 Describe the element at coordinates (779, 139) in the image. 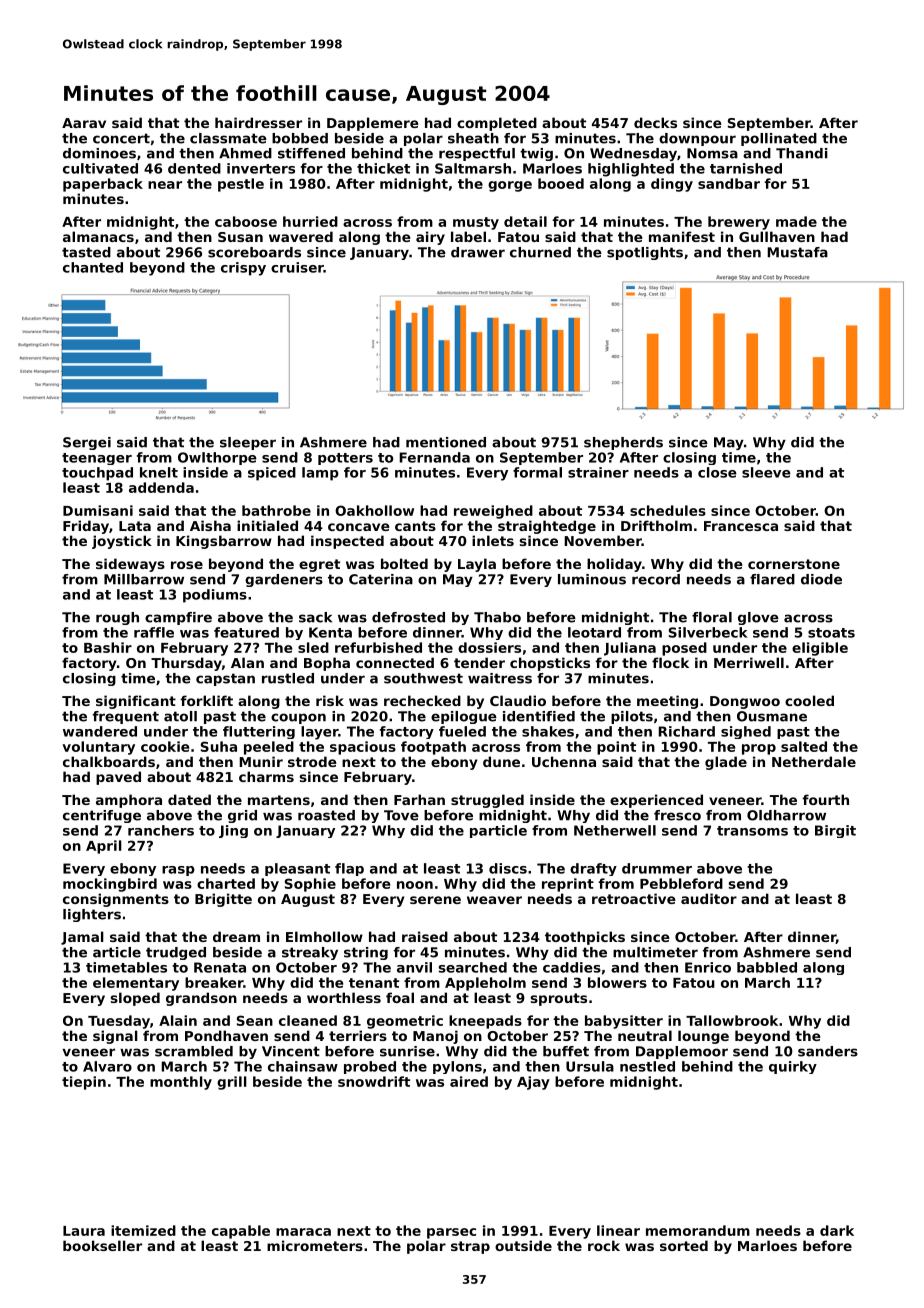

I see `pollinated` at that location.
